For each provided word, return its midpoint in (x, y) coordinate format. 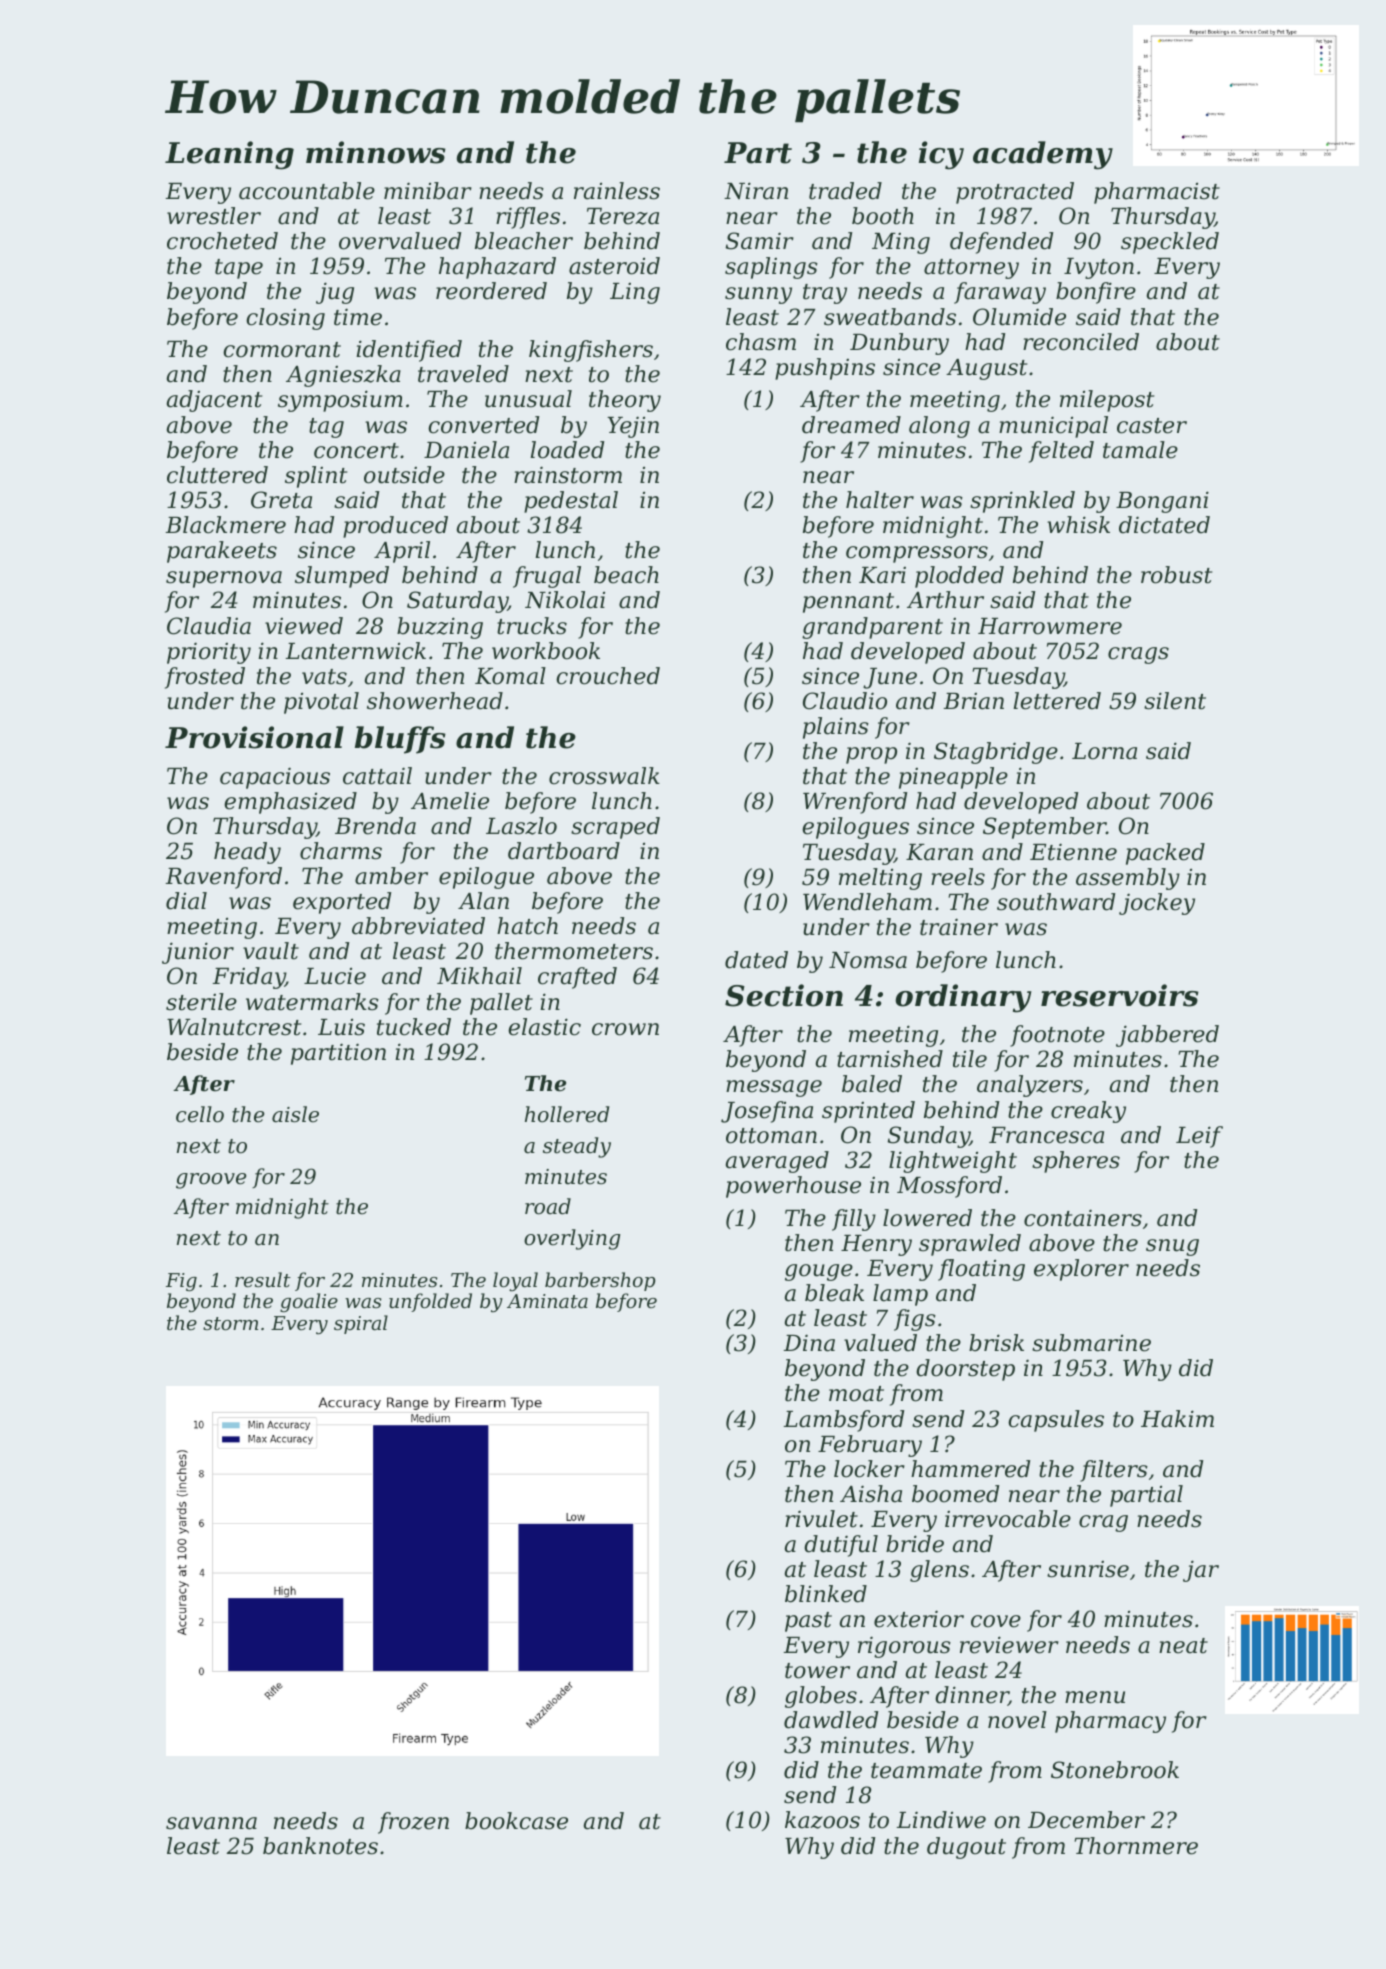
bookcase (516, 1821)
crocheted (222, 241)
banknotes (320, 1846)
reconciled (1081, 342)
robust (1176, 575)
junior (198, 953)
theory (625, 401)
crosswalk (604, 776)
